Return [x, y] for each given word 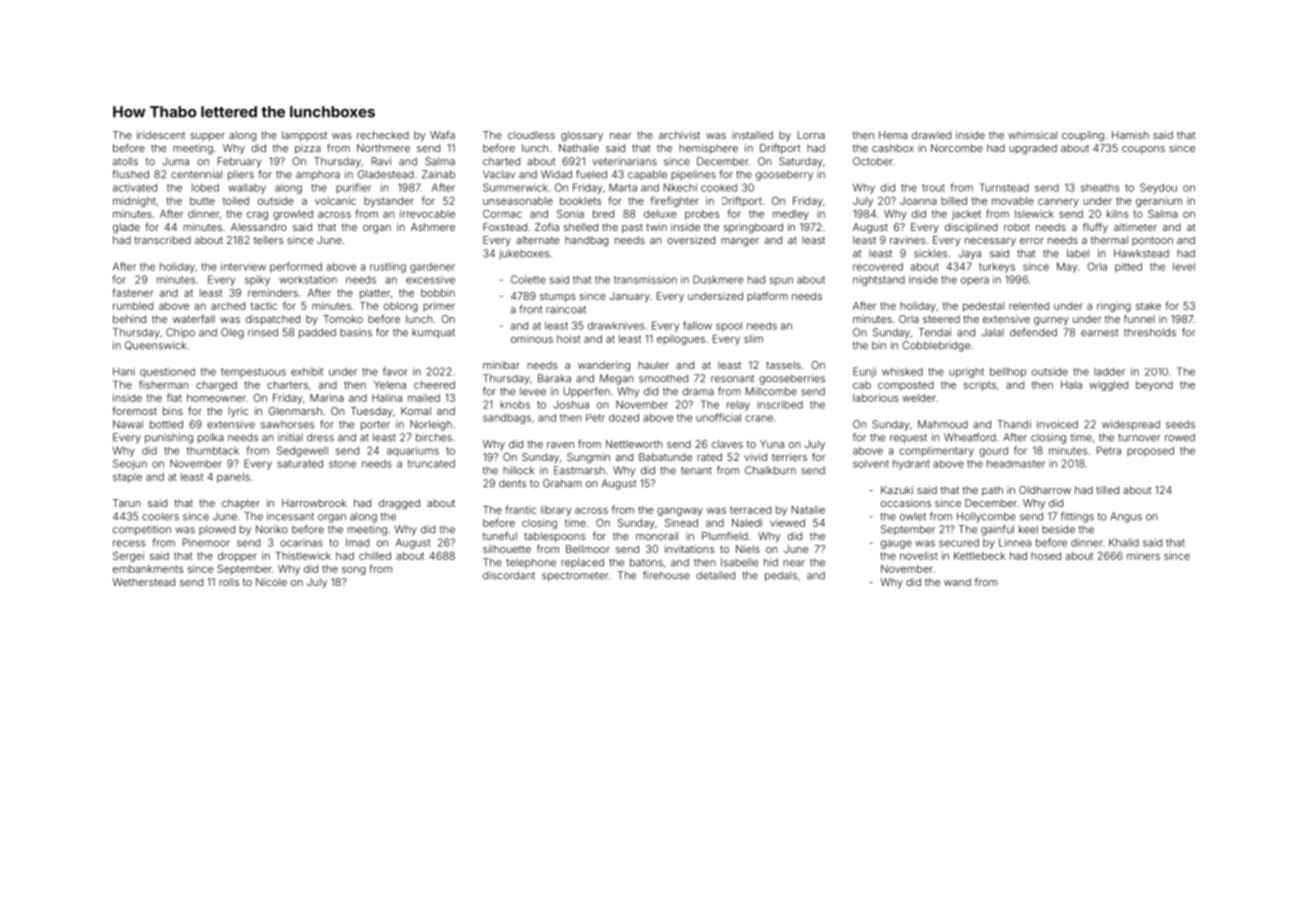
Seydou [1158, 188]
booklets [580, 201]
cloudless [531, 135]
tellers [268, 240]
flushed [130, 174]
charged [216, 386]
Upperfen [586, 392]
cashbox [893, 148]
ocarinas [301, 543]
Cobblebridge [936, 346]
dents [512, 483]
